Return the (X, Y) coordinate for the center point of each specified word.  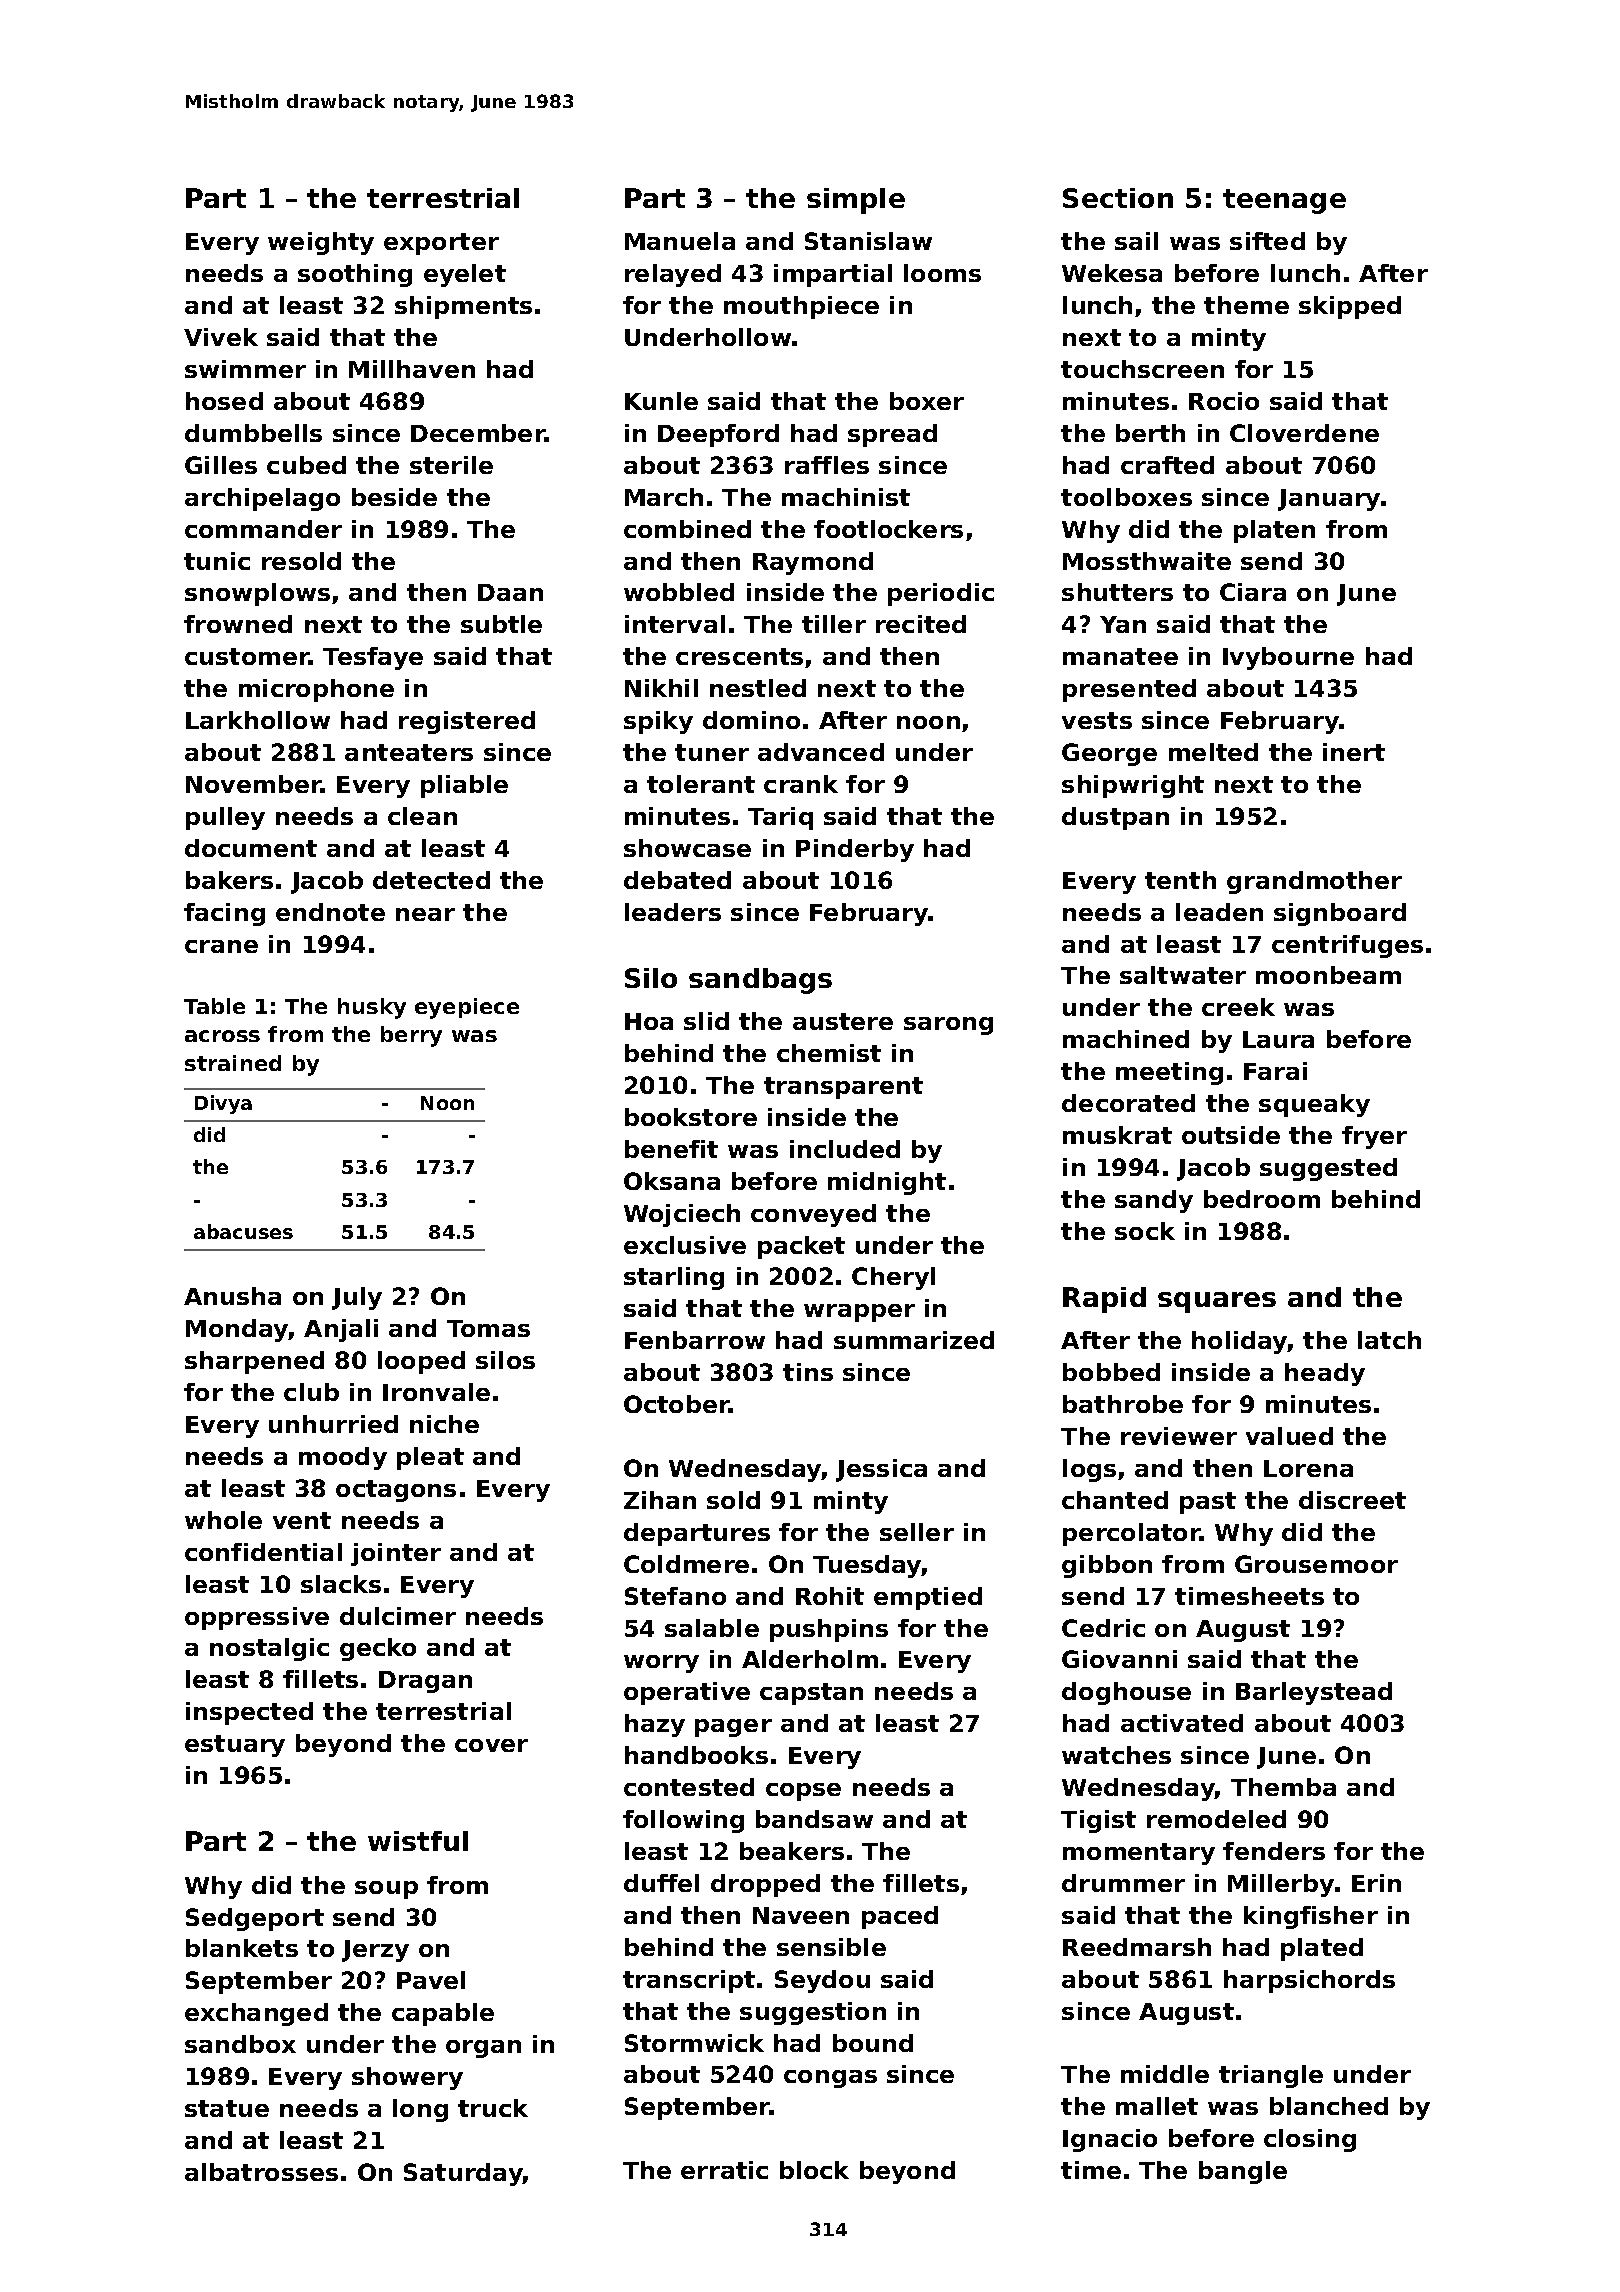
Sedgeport (255, 1919)
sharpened (254, 1362)
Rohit (830, 1596)
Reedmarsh (1137, 1947)
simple (856, 201)
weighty (321, 243)
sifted (1267, 241)
